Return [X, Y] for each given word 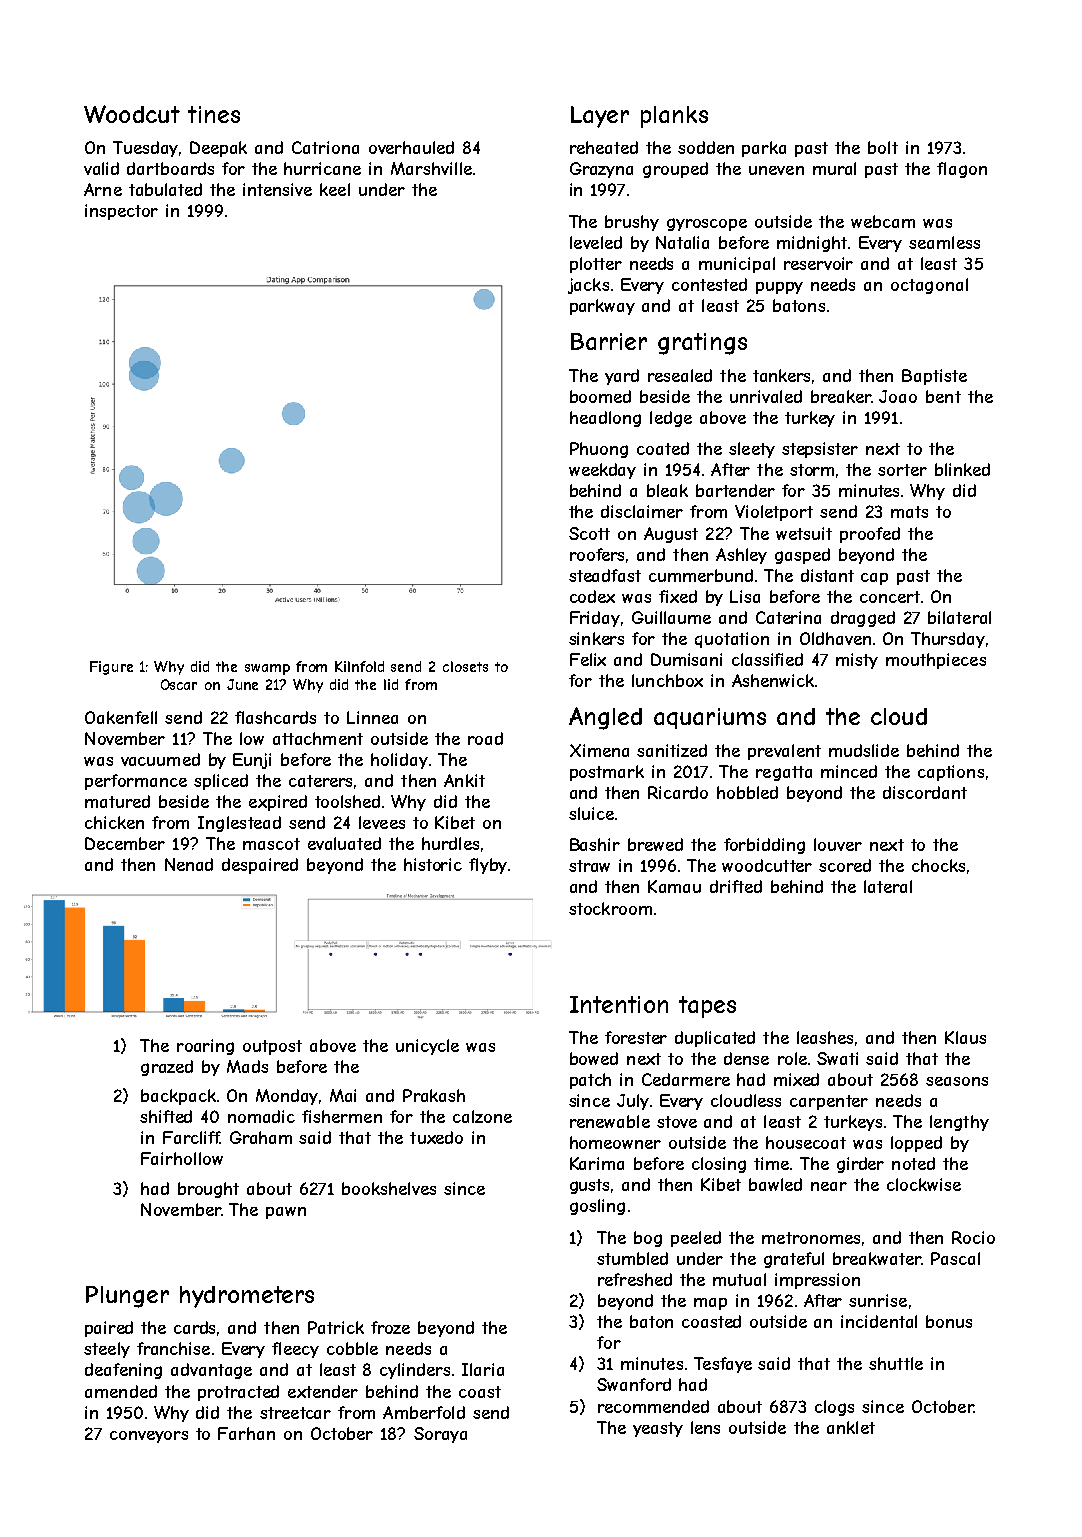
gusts [589, 1186]
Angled [605, 718]
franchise [173, 1348]
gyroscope [707, 224]
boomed [600, 396]
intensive [277, 189]
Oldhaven [835, 638]
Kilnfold [359, 666]
